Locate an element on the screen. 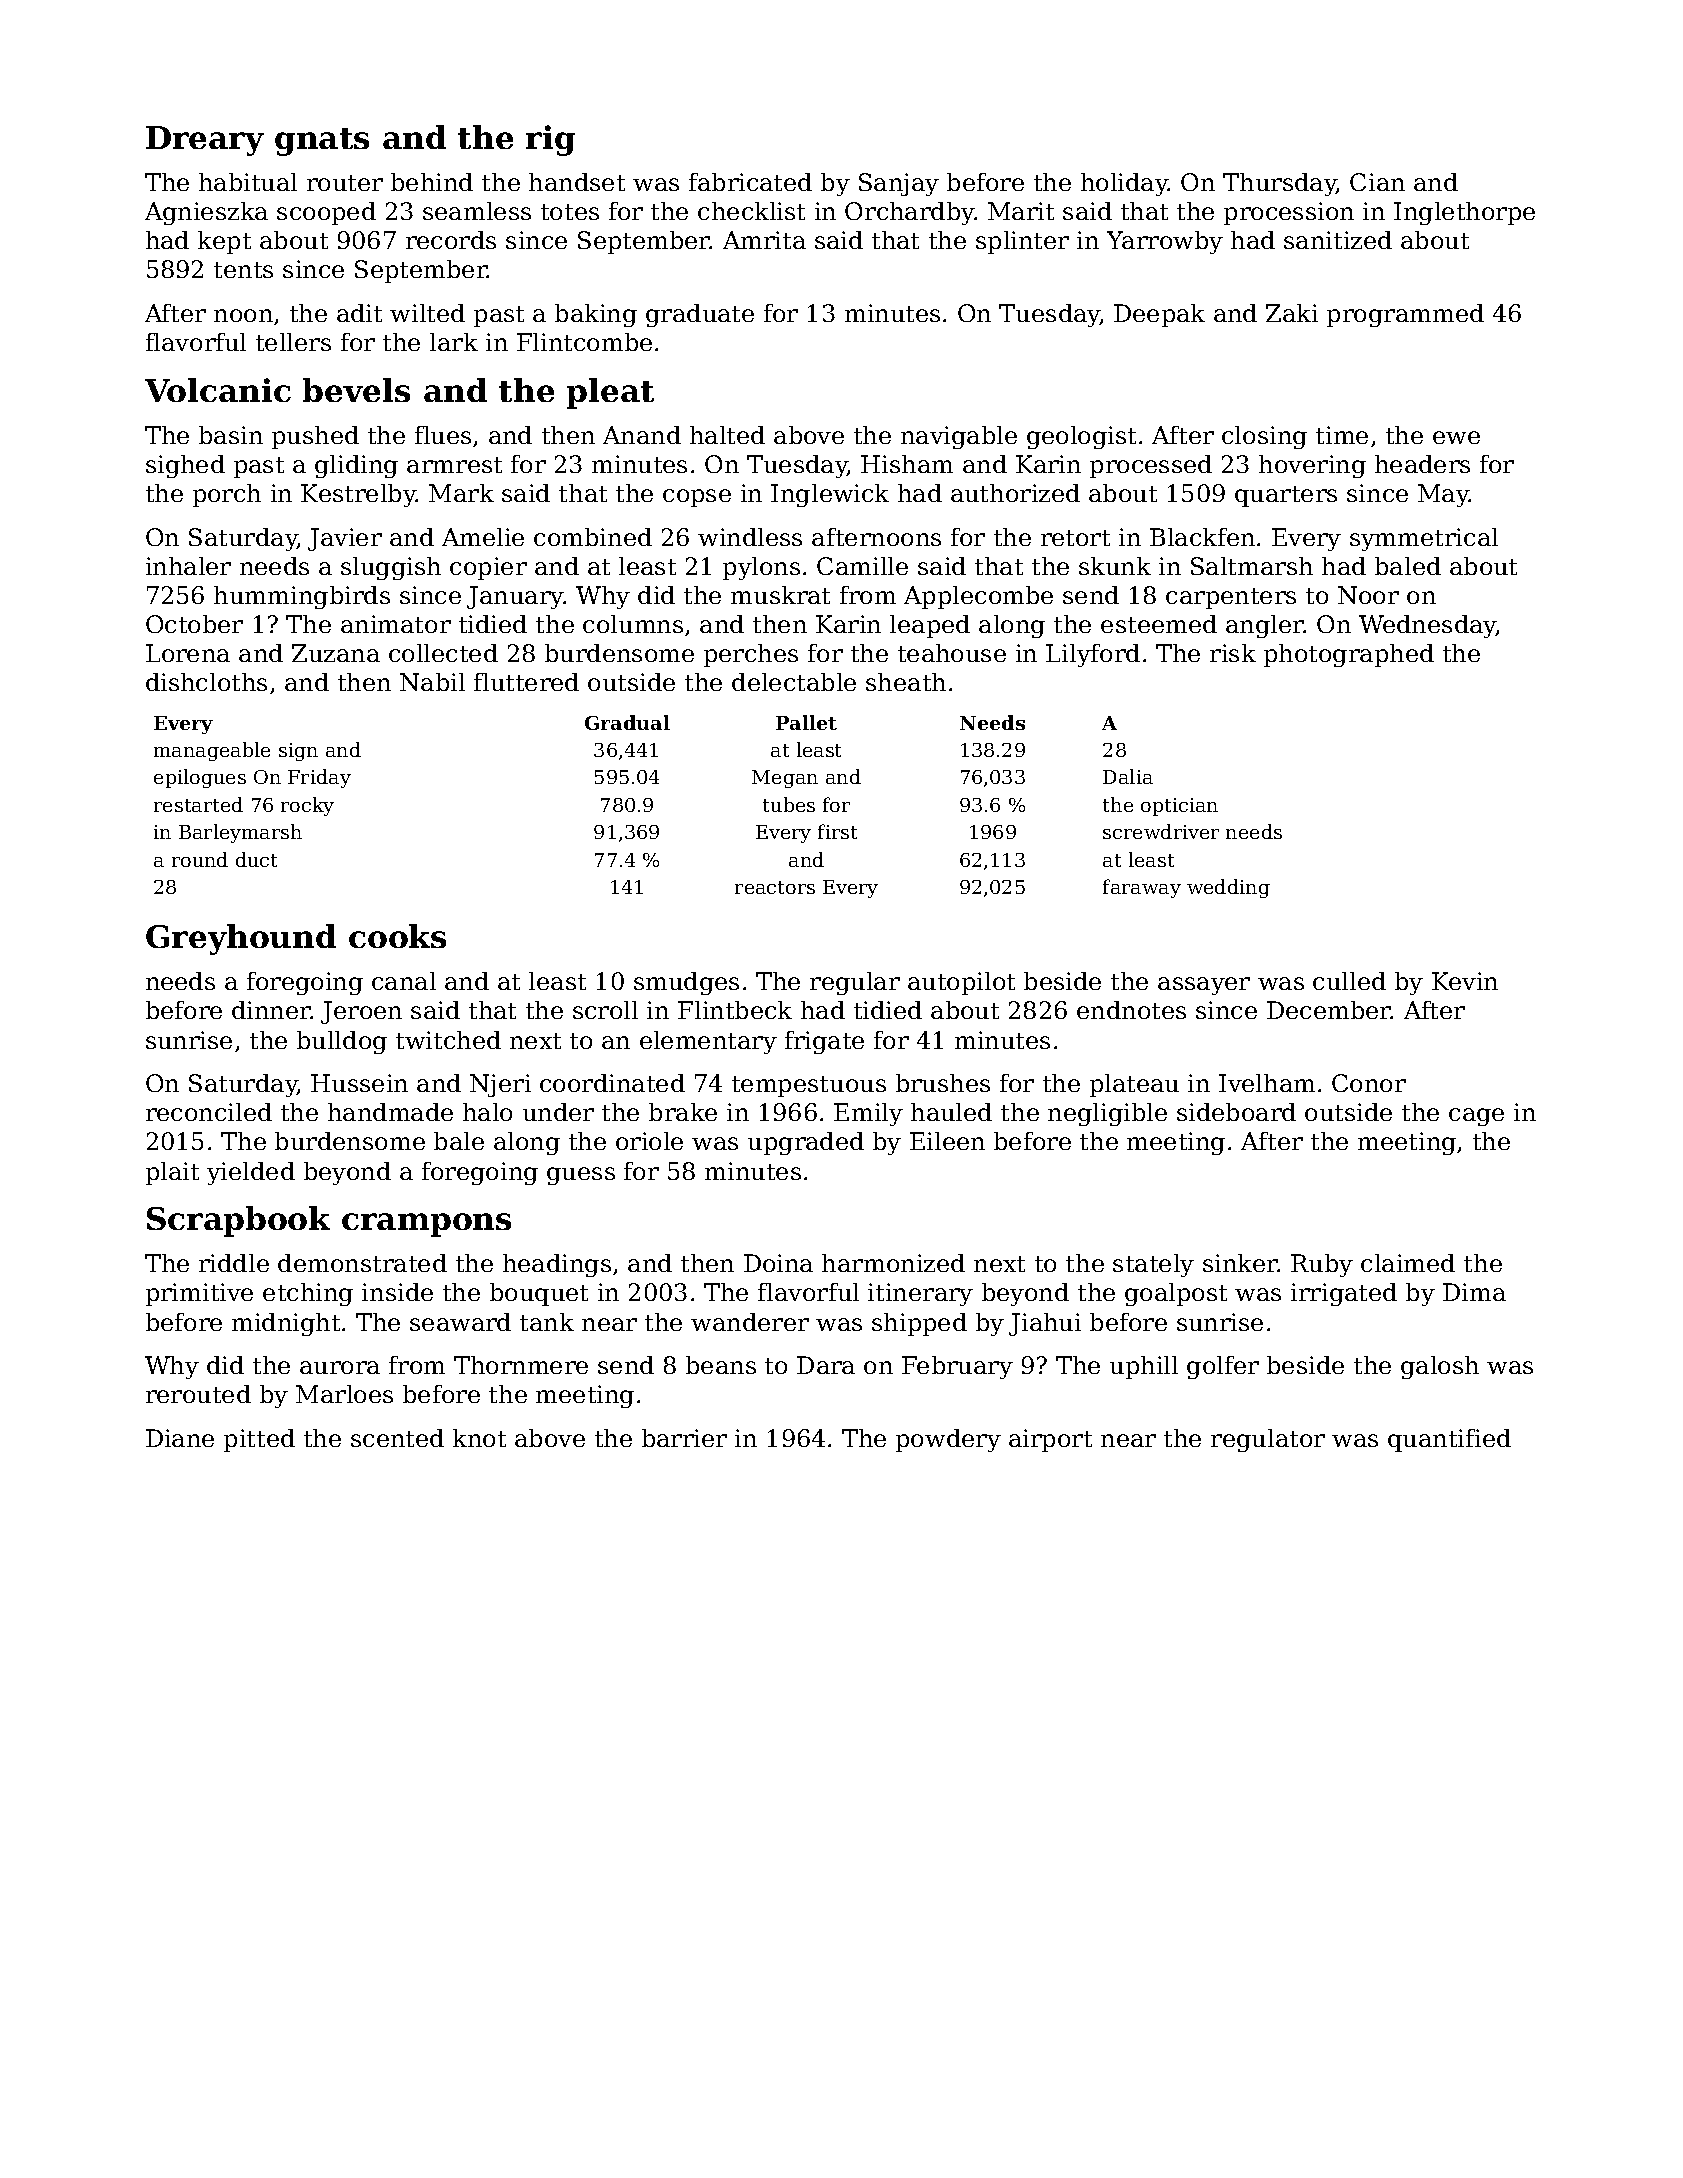  Dalia is located at coordinates (1128, 776).
